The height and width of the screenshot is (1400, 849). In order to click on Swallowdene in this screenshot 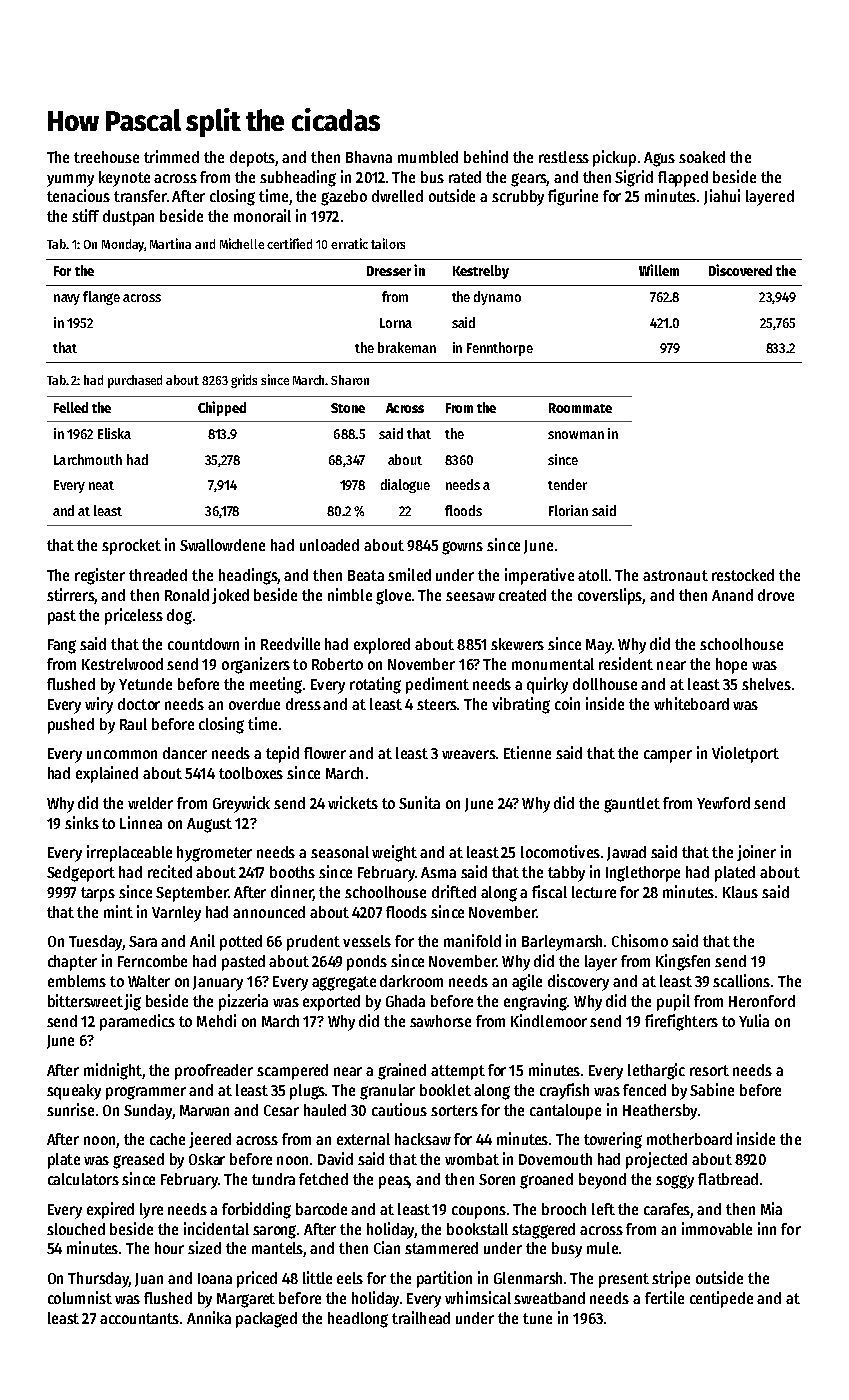, I will do `click(222, 545)`.
